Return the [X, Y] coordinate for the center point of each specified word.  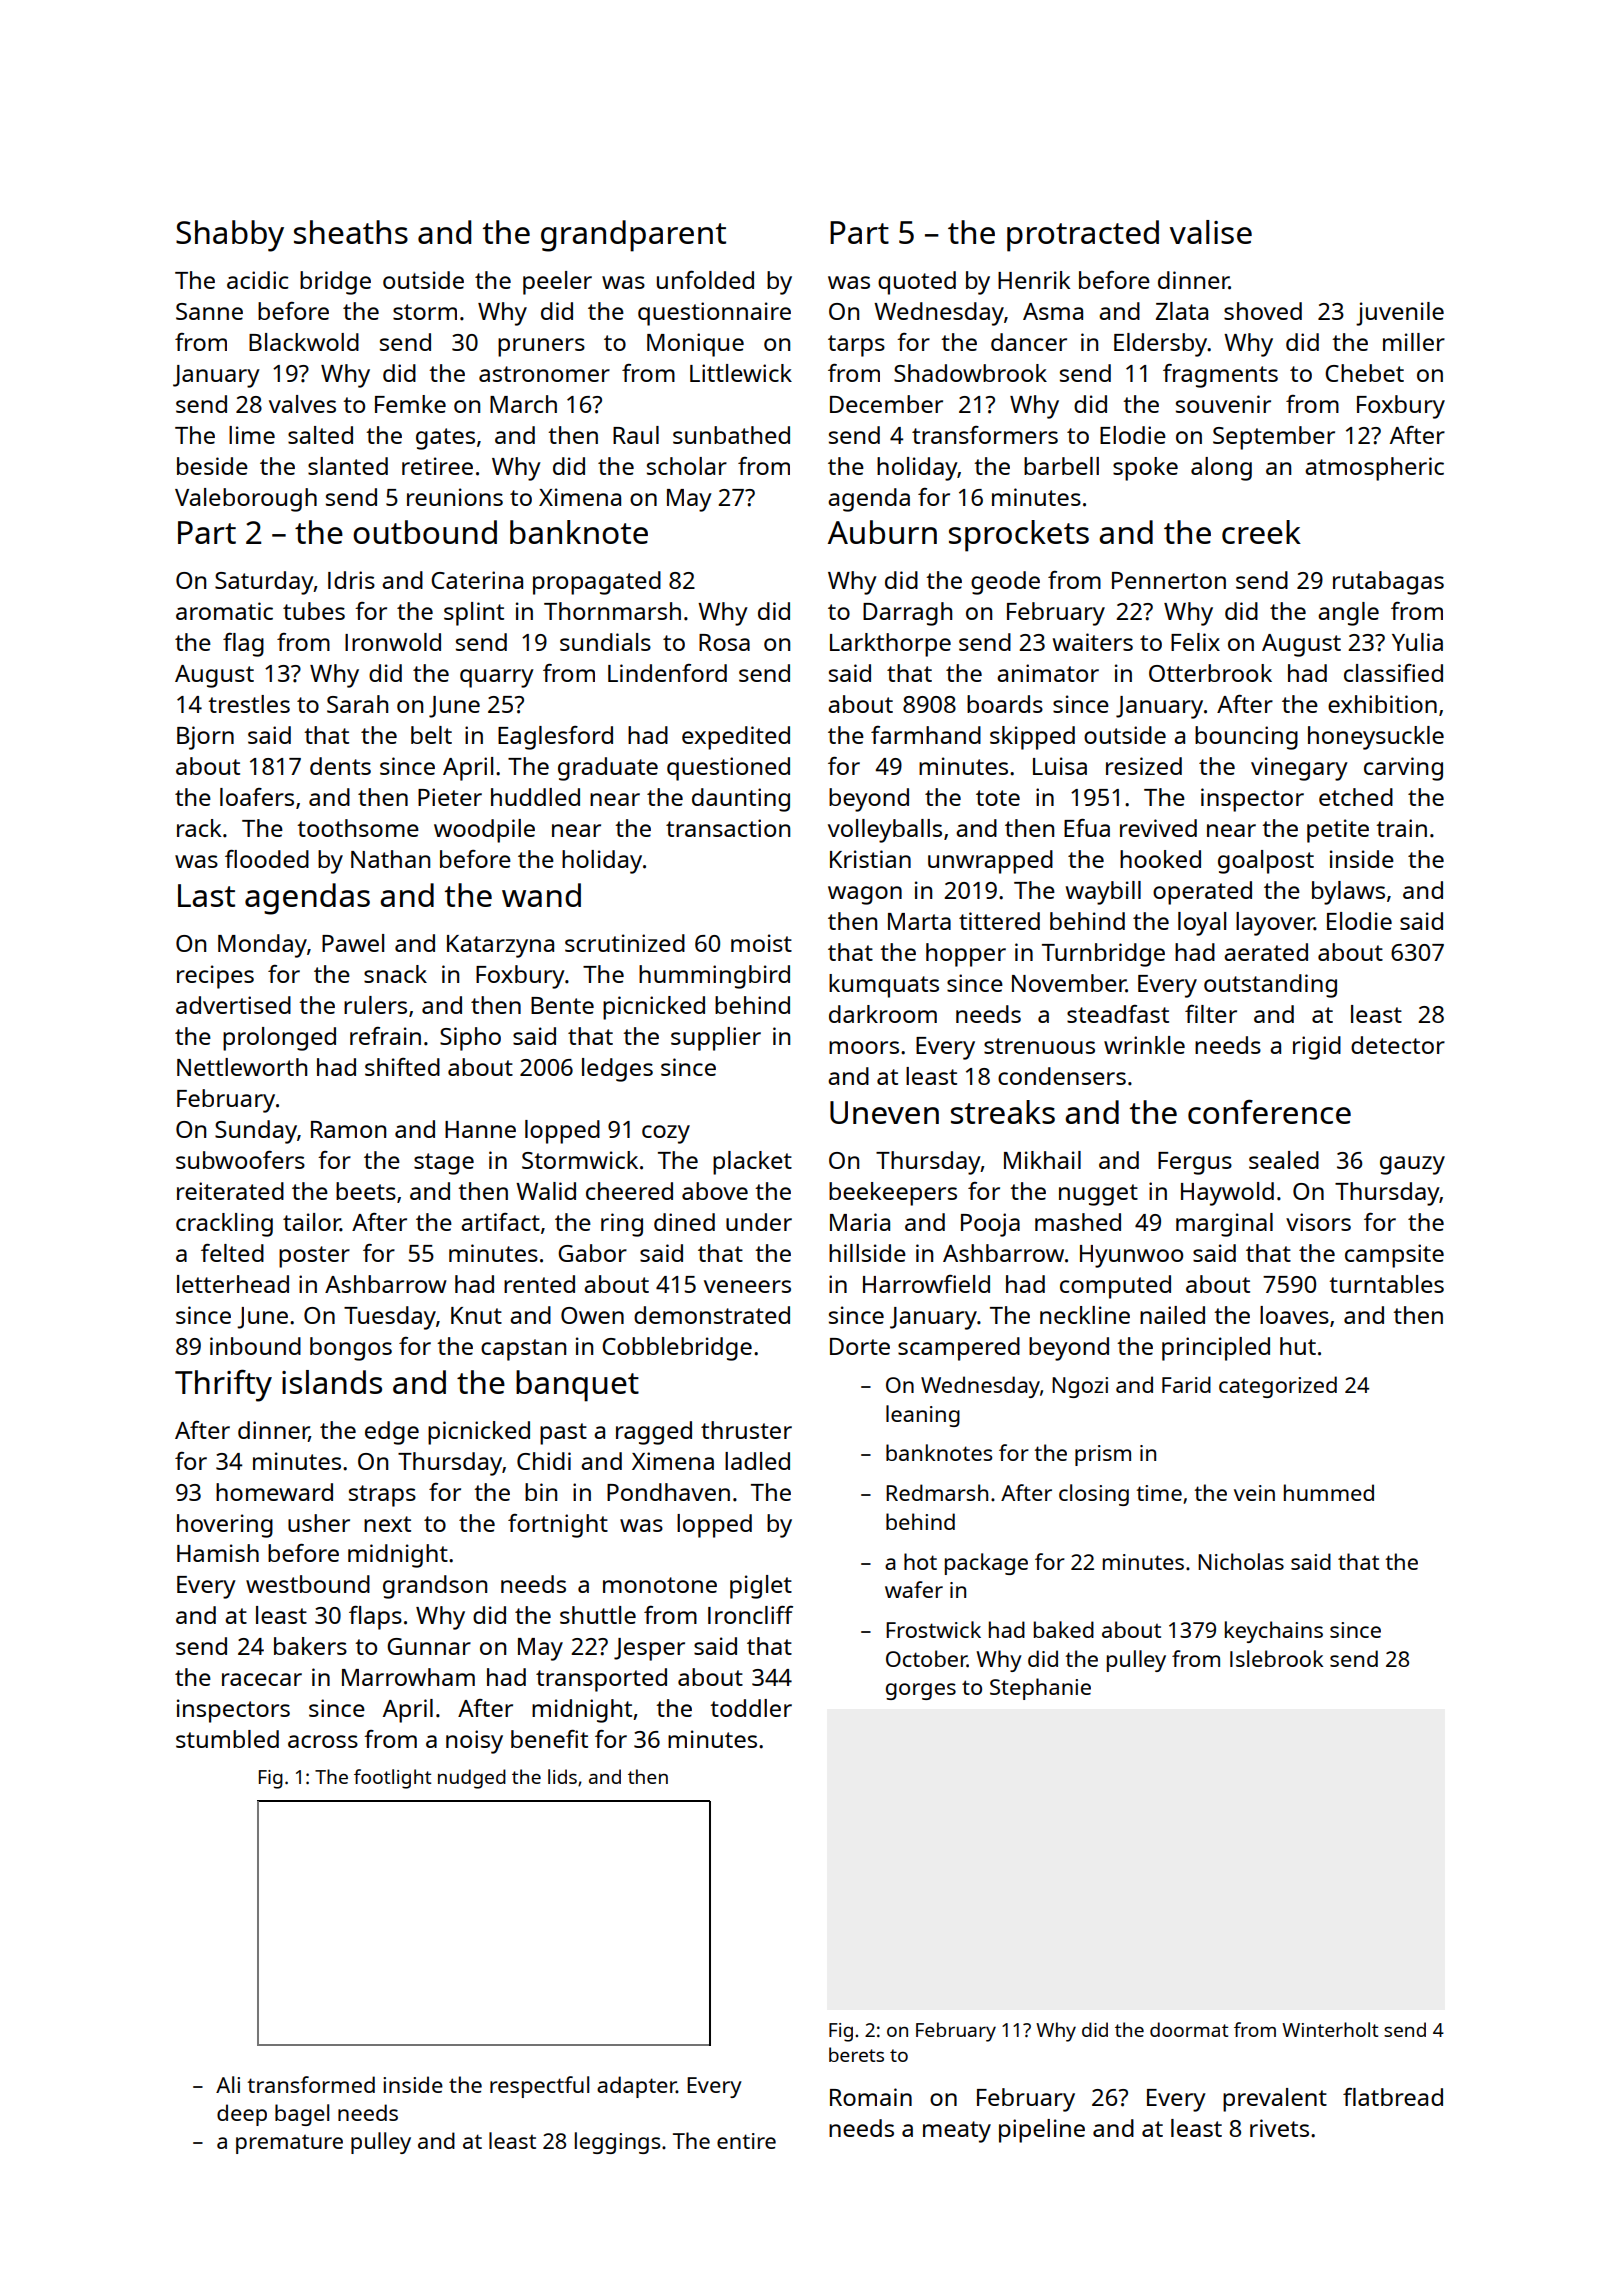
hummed [1329, 1492]
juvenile [1400, 314]
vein [1254, 1493]
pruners [541, 347]
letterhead [233, 1284]
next [387, 1524]
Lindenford [667, 673]
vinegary [1299, 769]
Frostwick [933, 1629]
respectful [539, 2087]
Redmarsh [937, 1492]
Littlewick [741, 373]
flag [243, 645]
